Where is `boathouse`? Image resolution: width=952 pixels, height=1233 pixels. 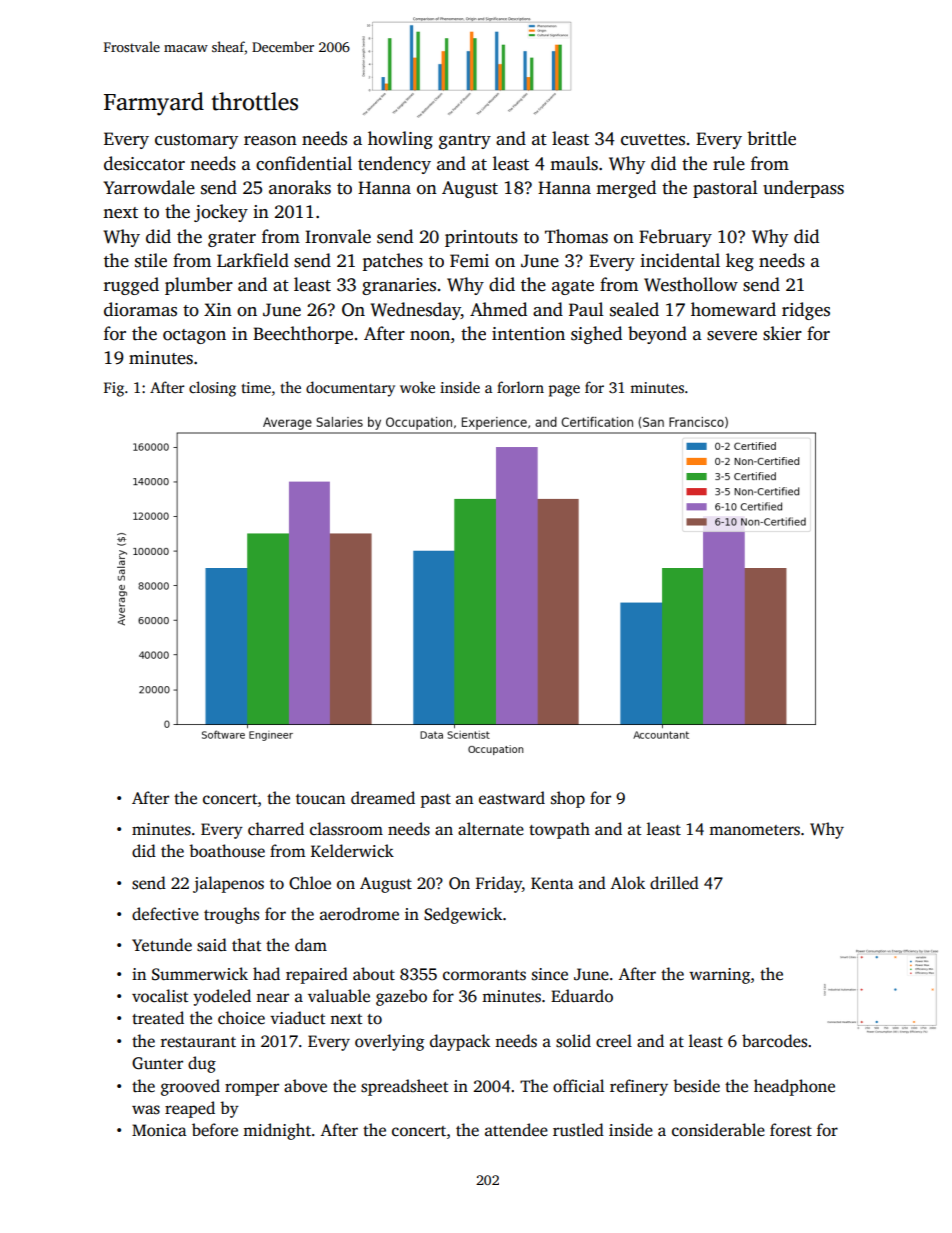 boathouse is located at coordinates (227, 851).
